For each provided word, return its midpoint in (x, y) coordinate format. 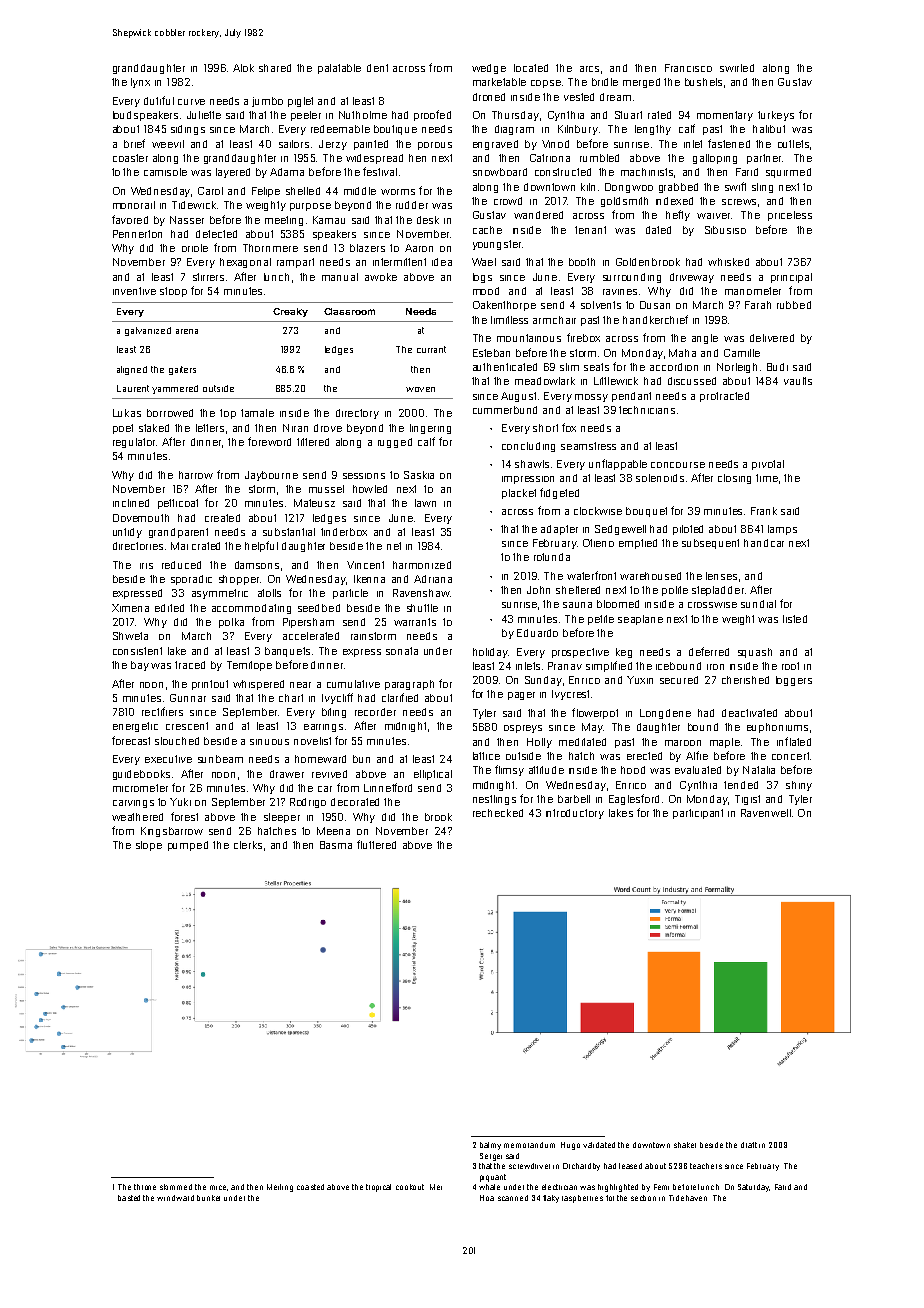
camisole (165, 172)
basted (129, 1198)
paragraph (409, 685)
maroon (683, 743)
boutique (395, 130)
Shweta (130, 636)
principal (791, 278)
